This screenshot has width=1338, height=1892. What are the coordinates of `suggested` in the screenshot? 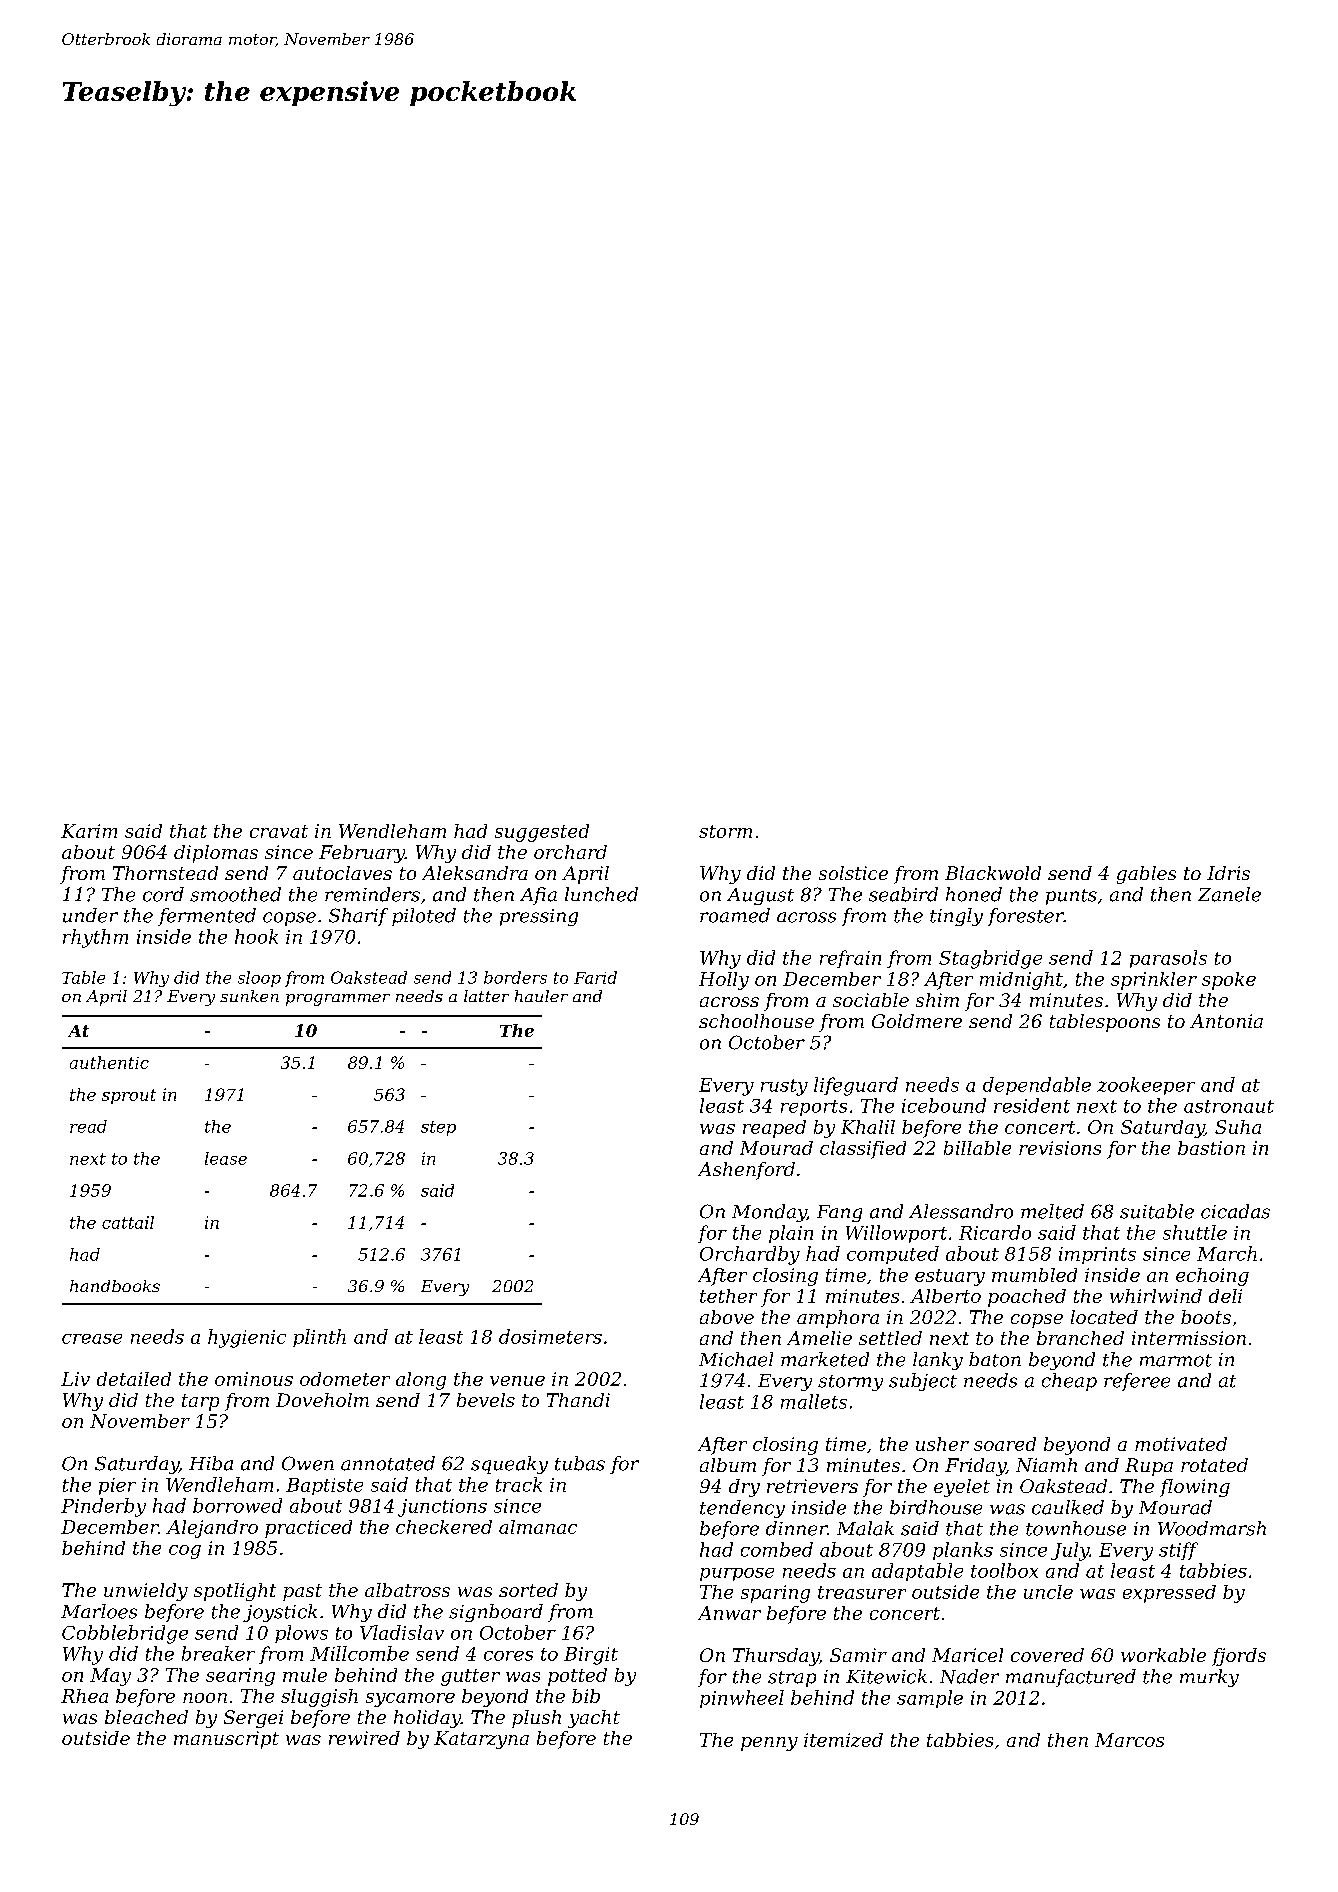 It's located at (542, 833).
